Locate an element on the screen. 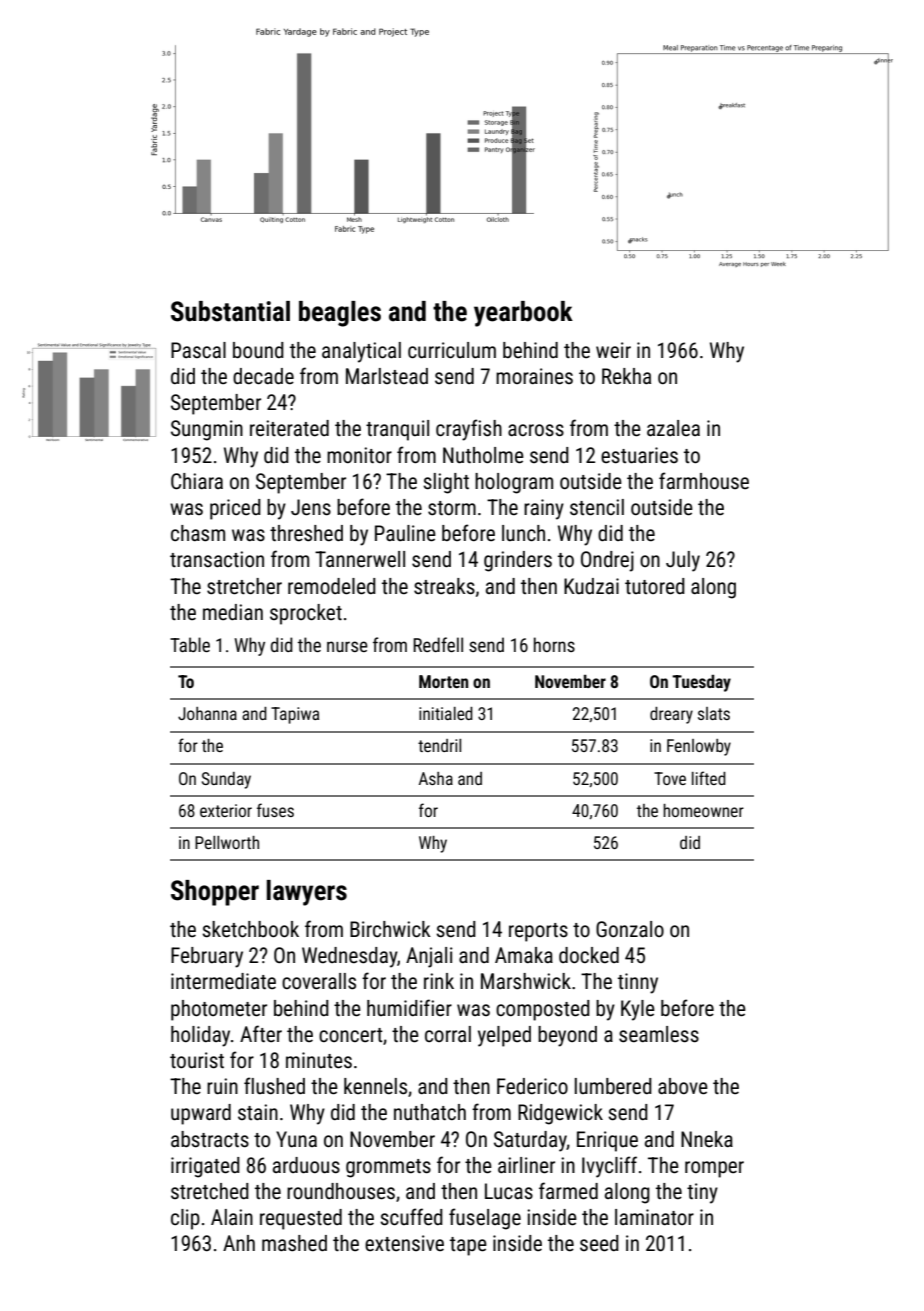  Anh is located at coordinates (239, 1243).
